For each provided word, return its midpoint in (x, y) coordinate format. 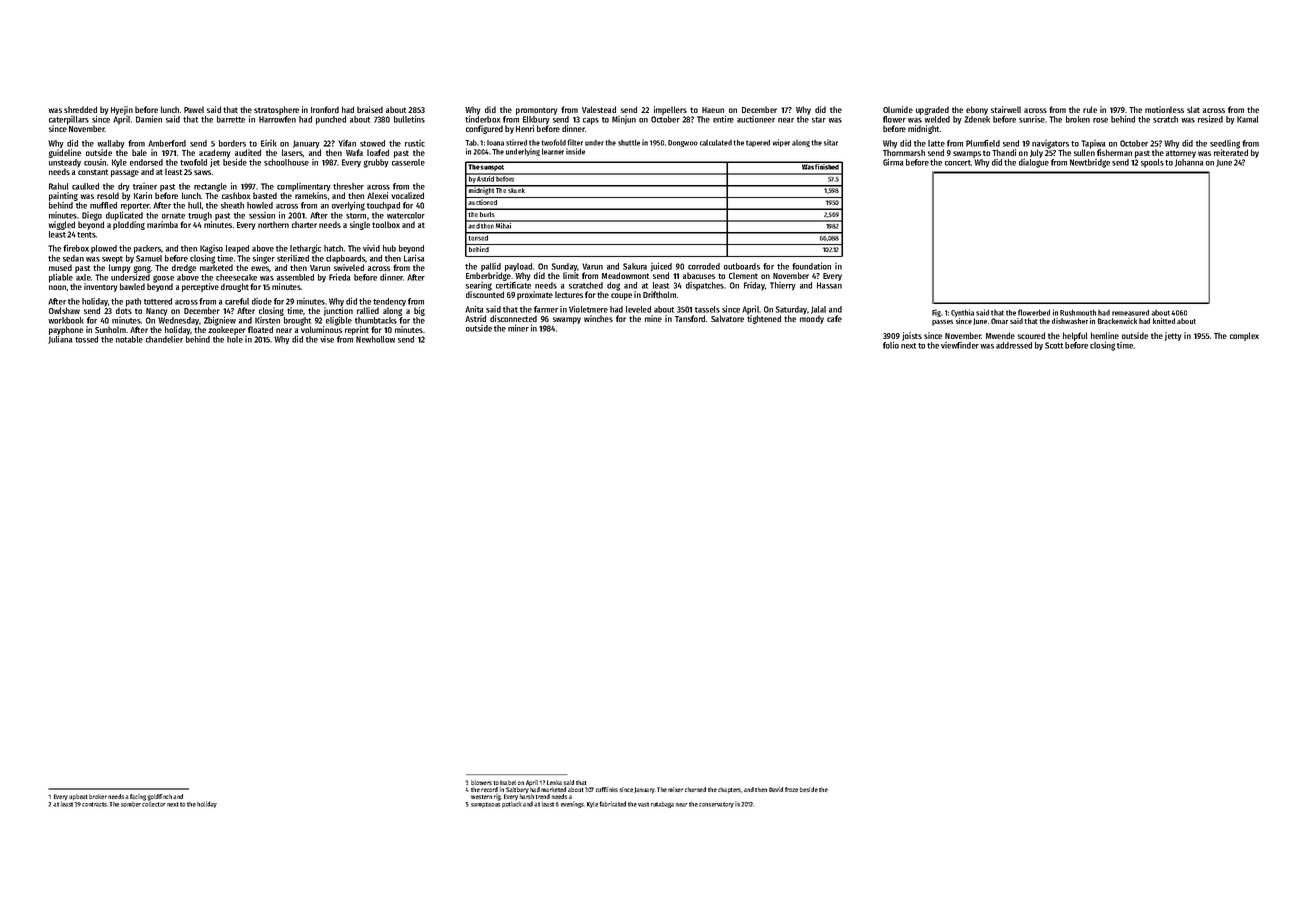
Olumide (898, 109)
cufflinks (607, 789)
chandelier (164, 339)
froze (791, 789)
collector (154, 804)
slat (1193, 109)
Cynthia (962, 313)
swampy (567, 320)
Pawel (194, 109)
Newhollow (375, 339)
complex (1244, 336)
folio (891, 345)
